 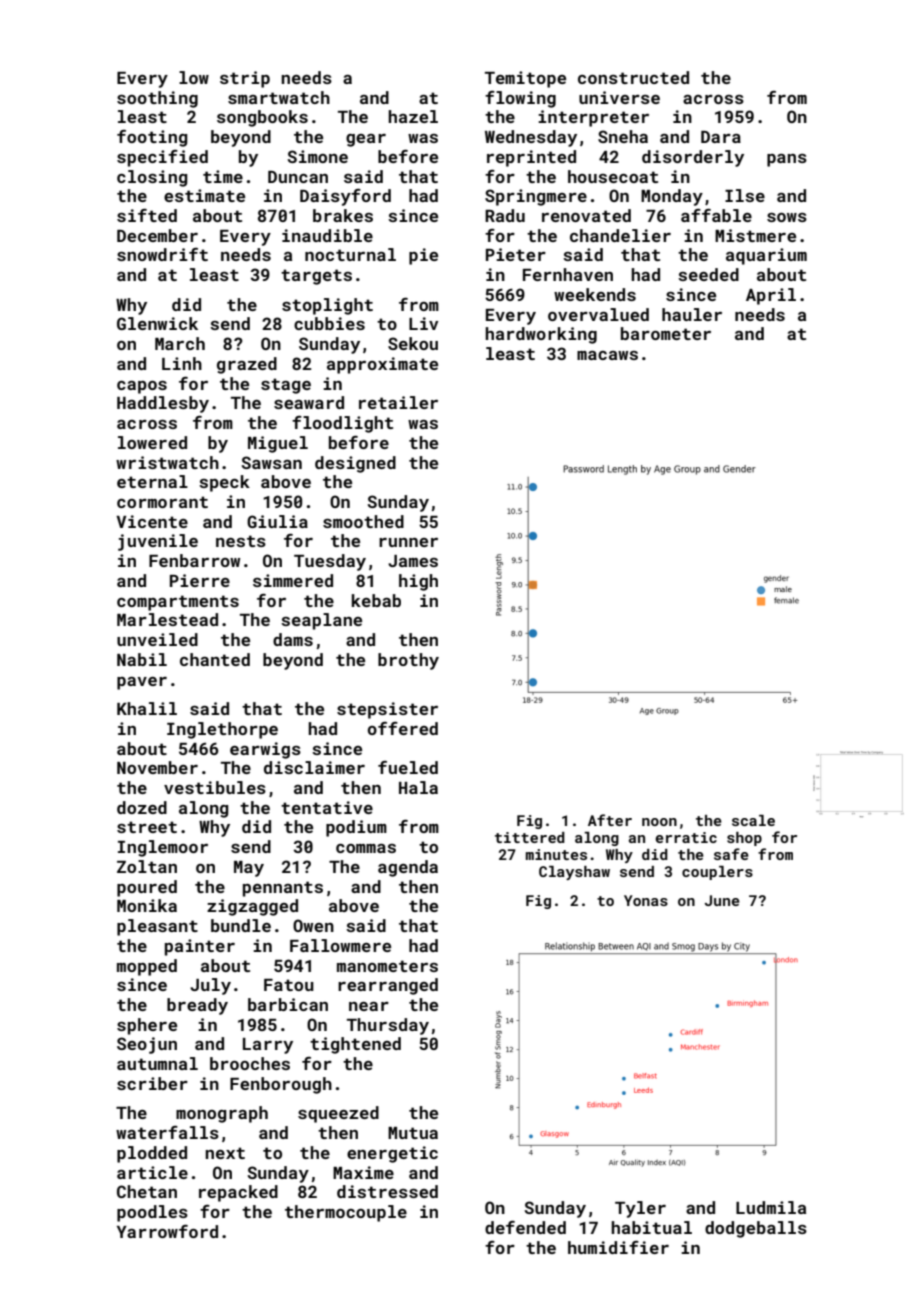 What do you see at coordinates (633, 77) in the screenshot?
I see `constructed` at bounding box center [633, 77].
